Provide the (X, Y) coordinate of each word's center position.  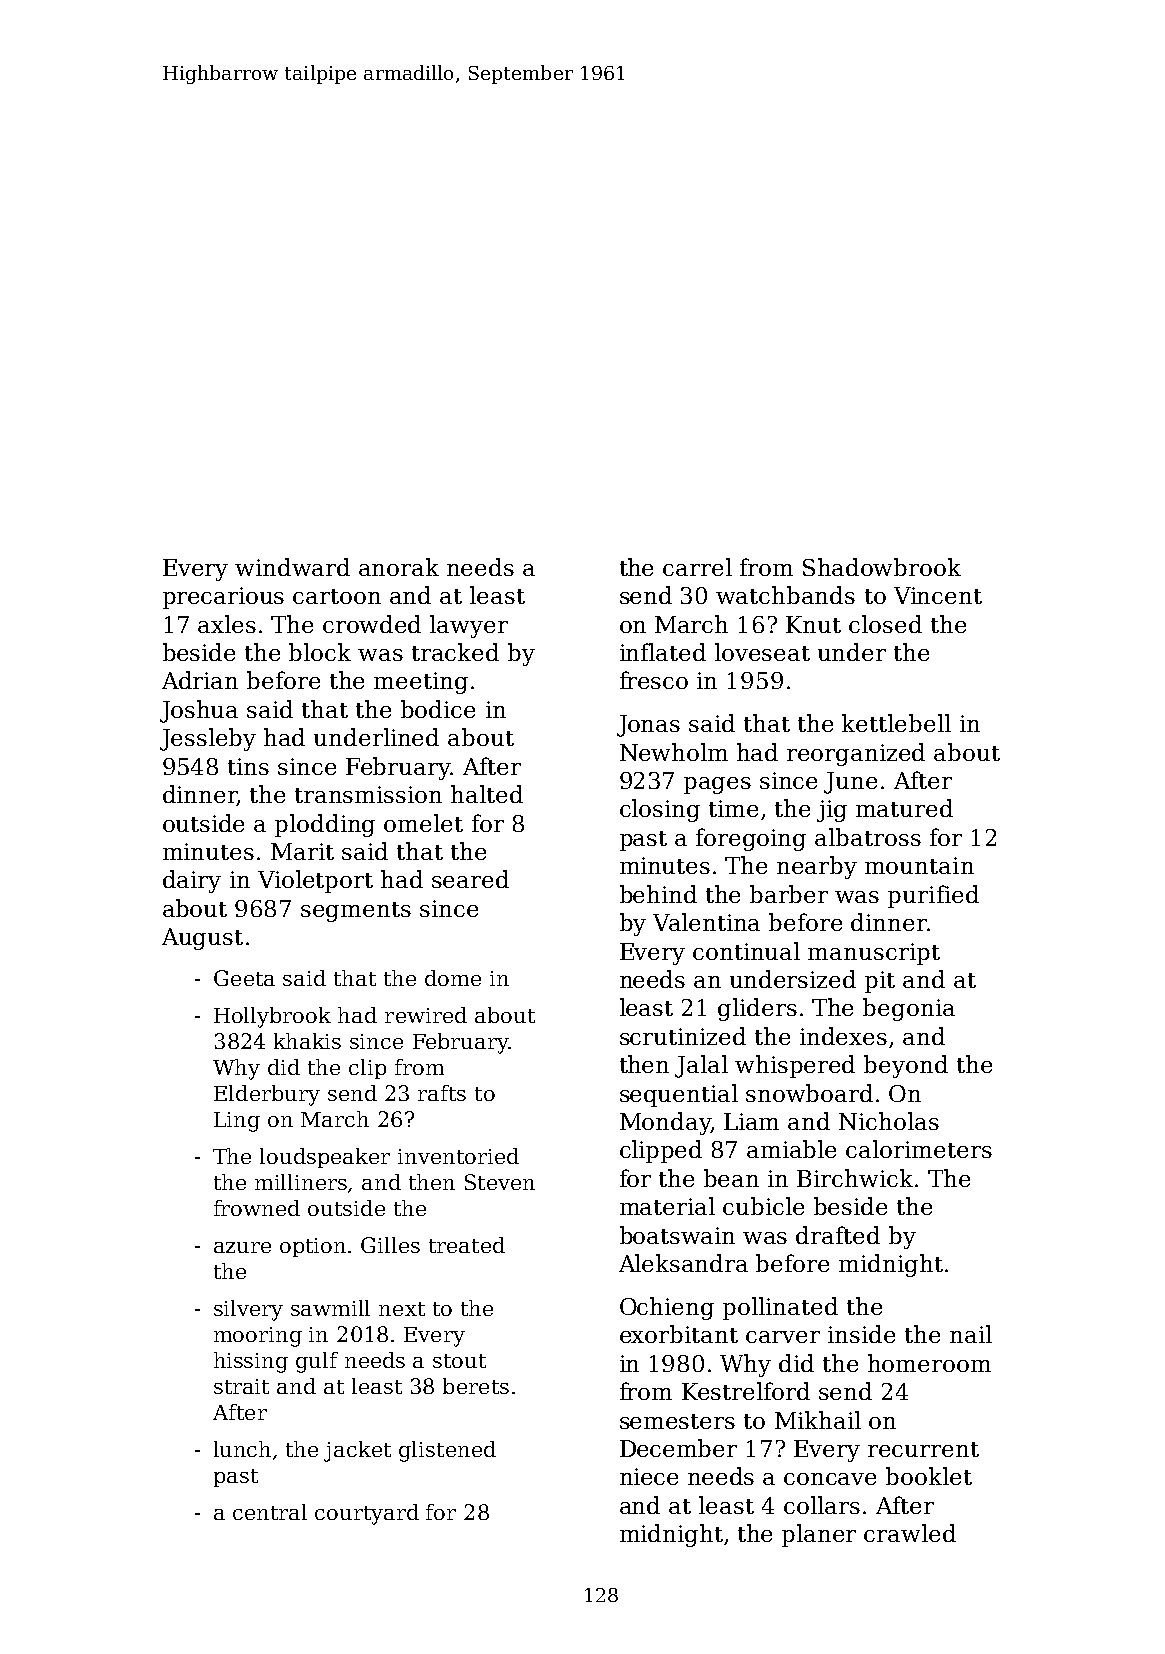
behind (658, 894)
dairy (192, 881)
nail (971, 1334)
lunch (242, 1449)
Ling (237, 1122)
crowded (372, 624)
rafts (442, 1093)
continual (746, 951)
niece (649, 1476)
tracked (455, 652)
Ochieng (667, 1308)
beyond (906, 1066)
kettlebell (896, 723)
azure (242, 1247)
